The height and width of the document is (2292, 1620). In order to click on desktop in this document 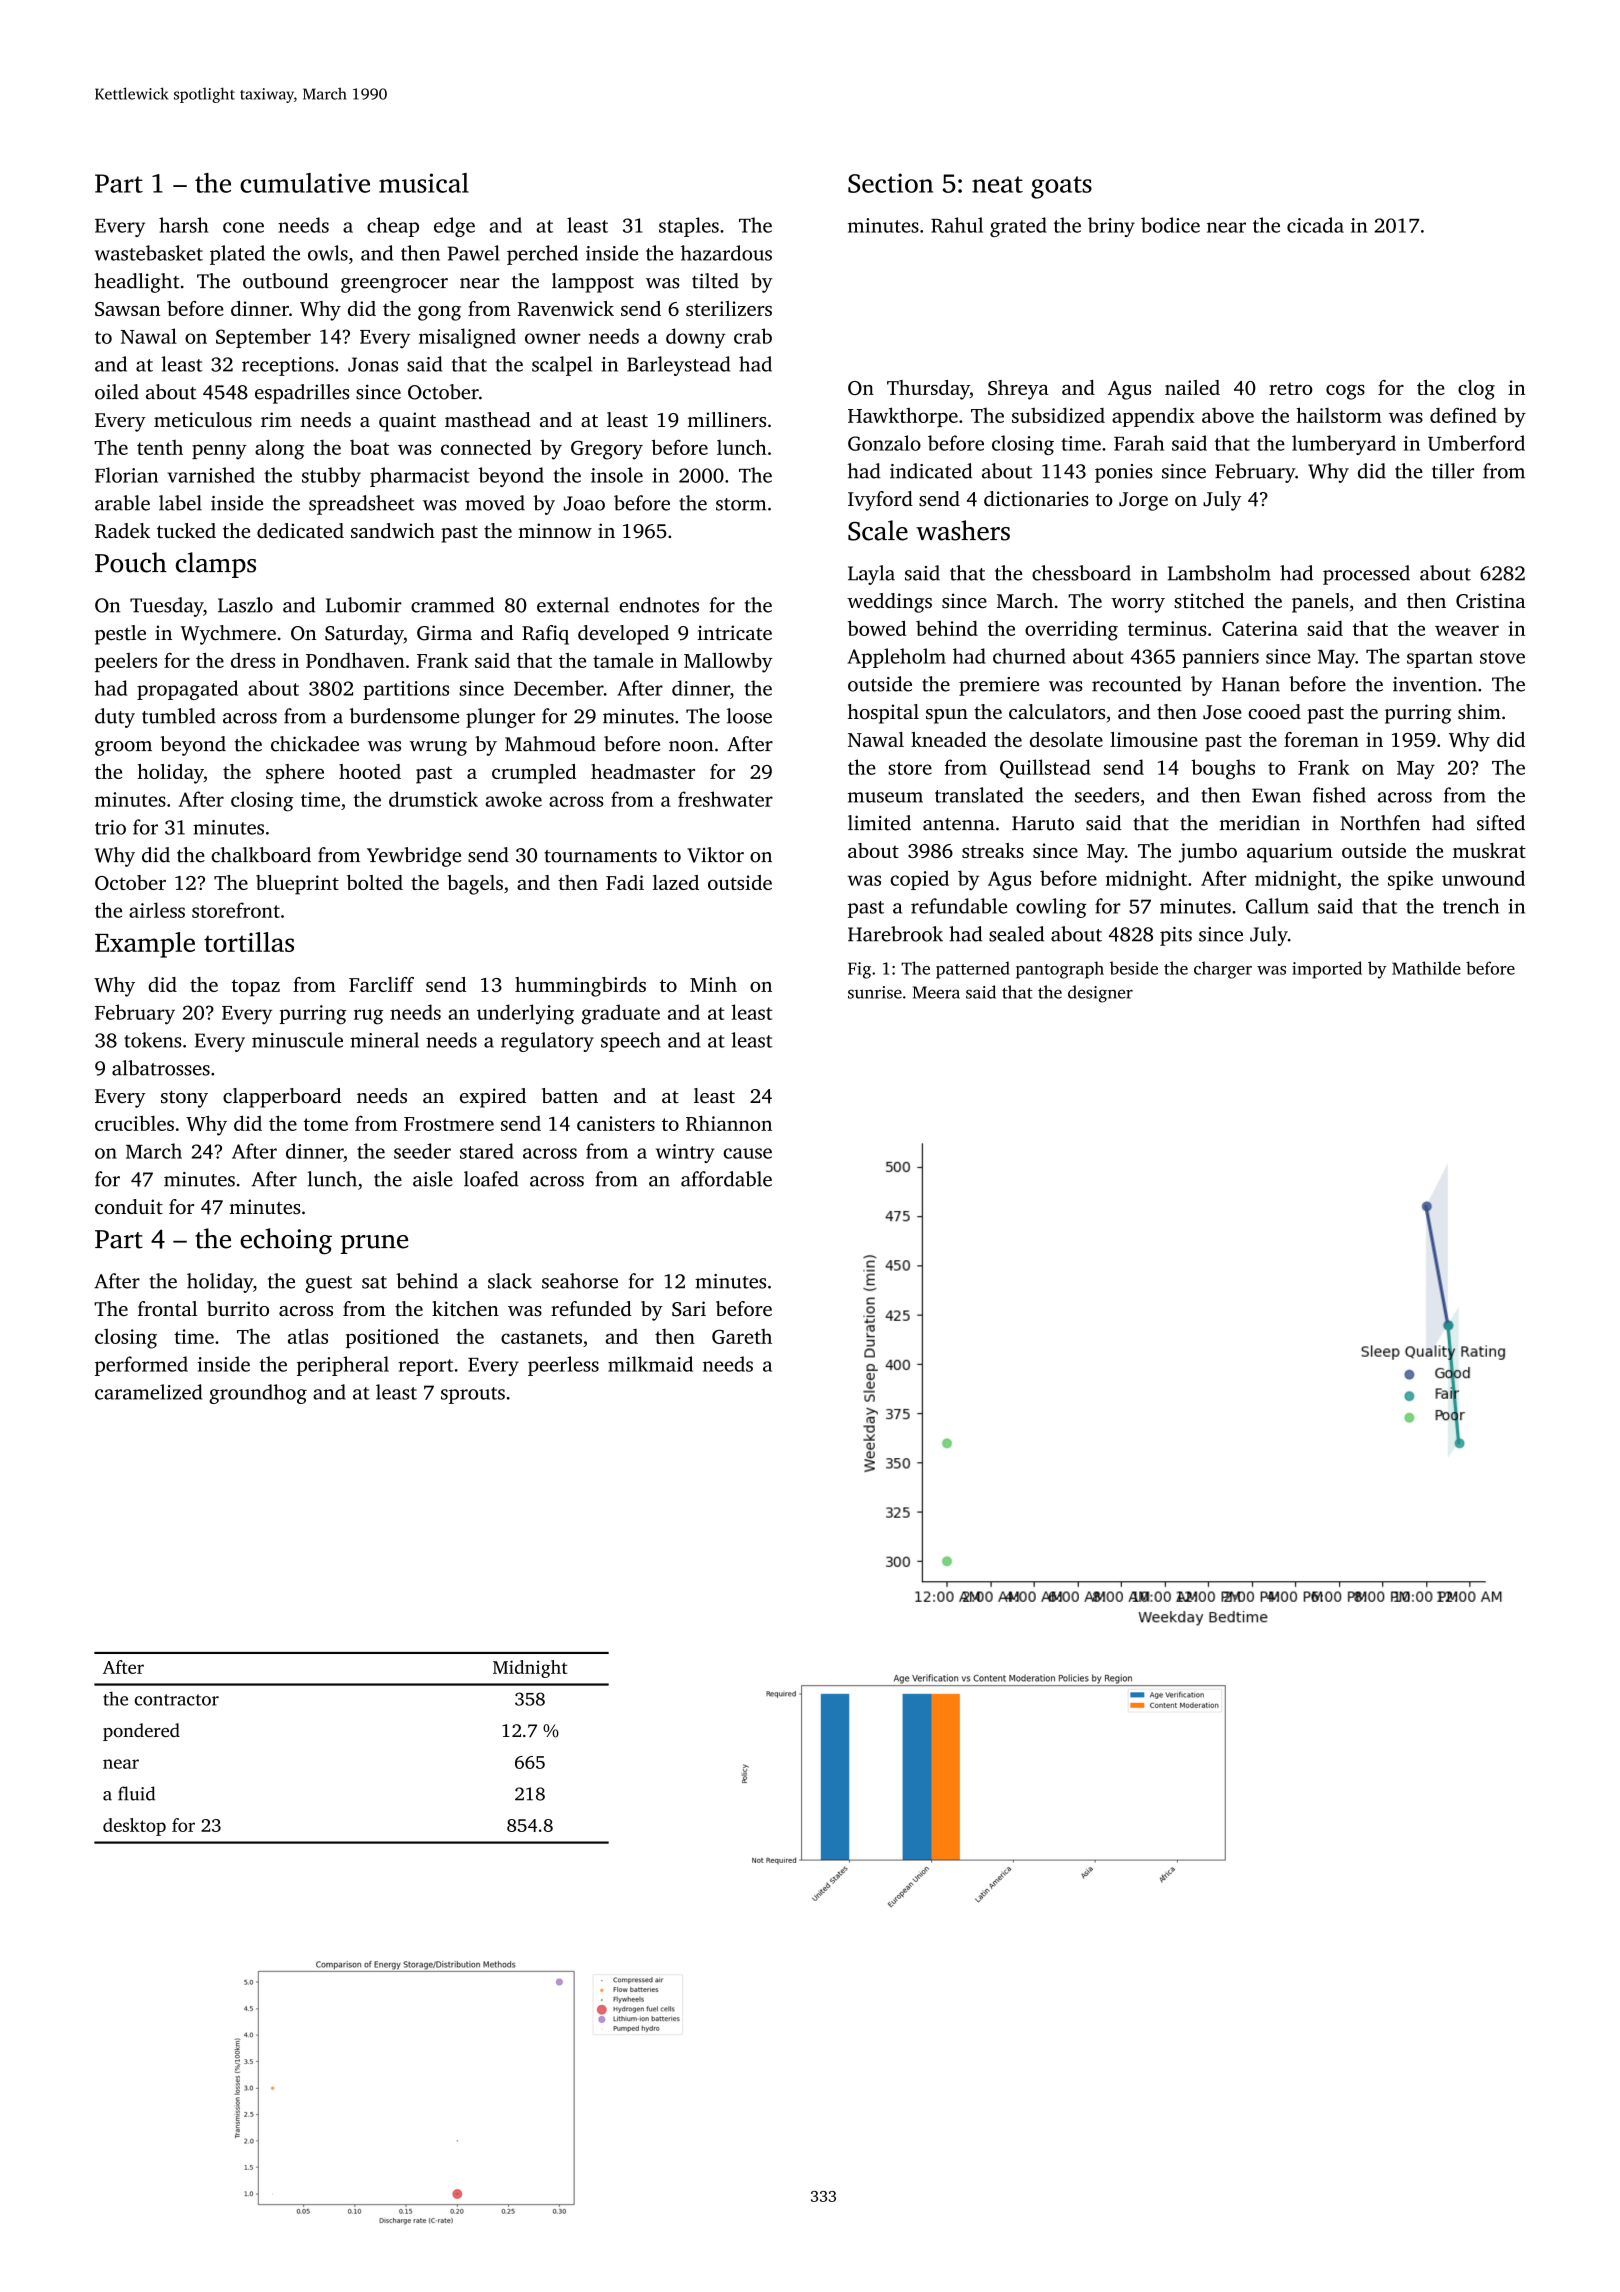, I will do `click(134, 1827)`.
